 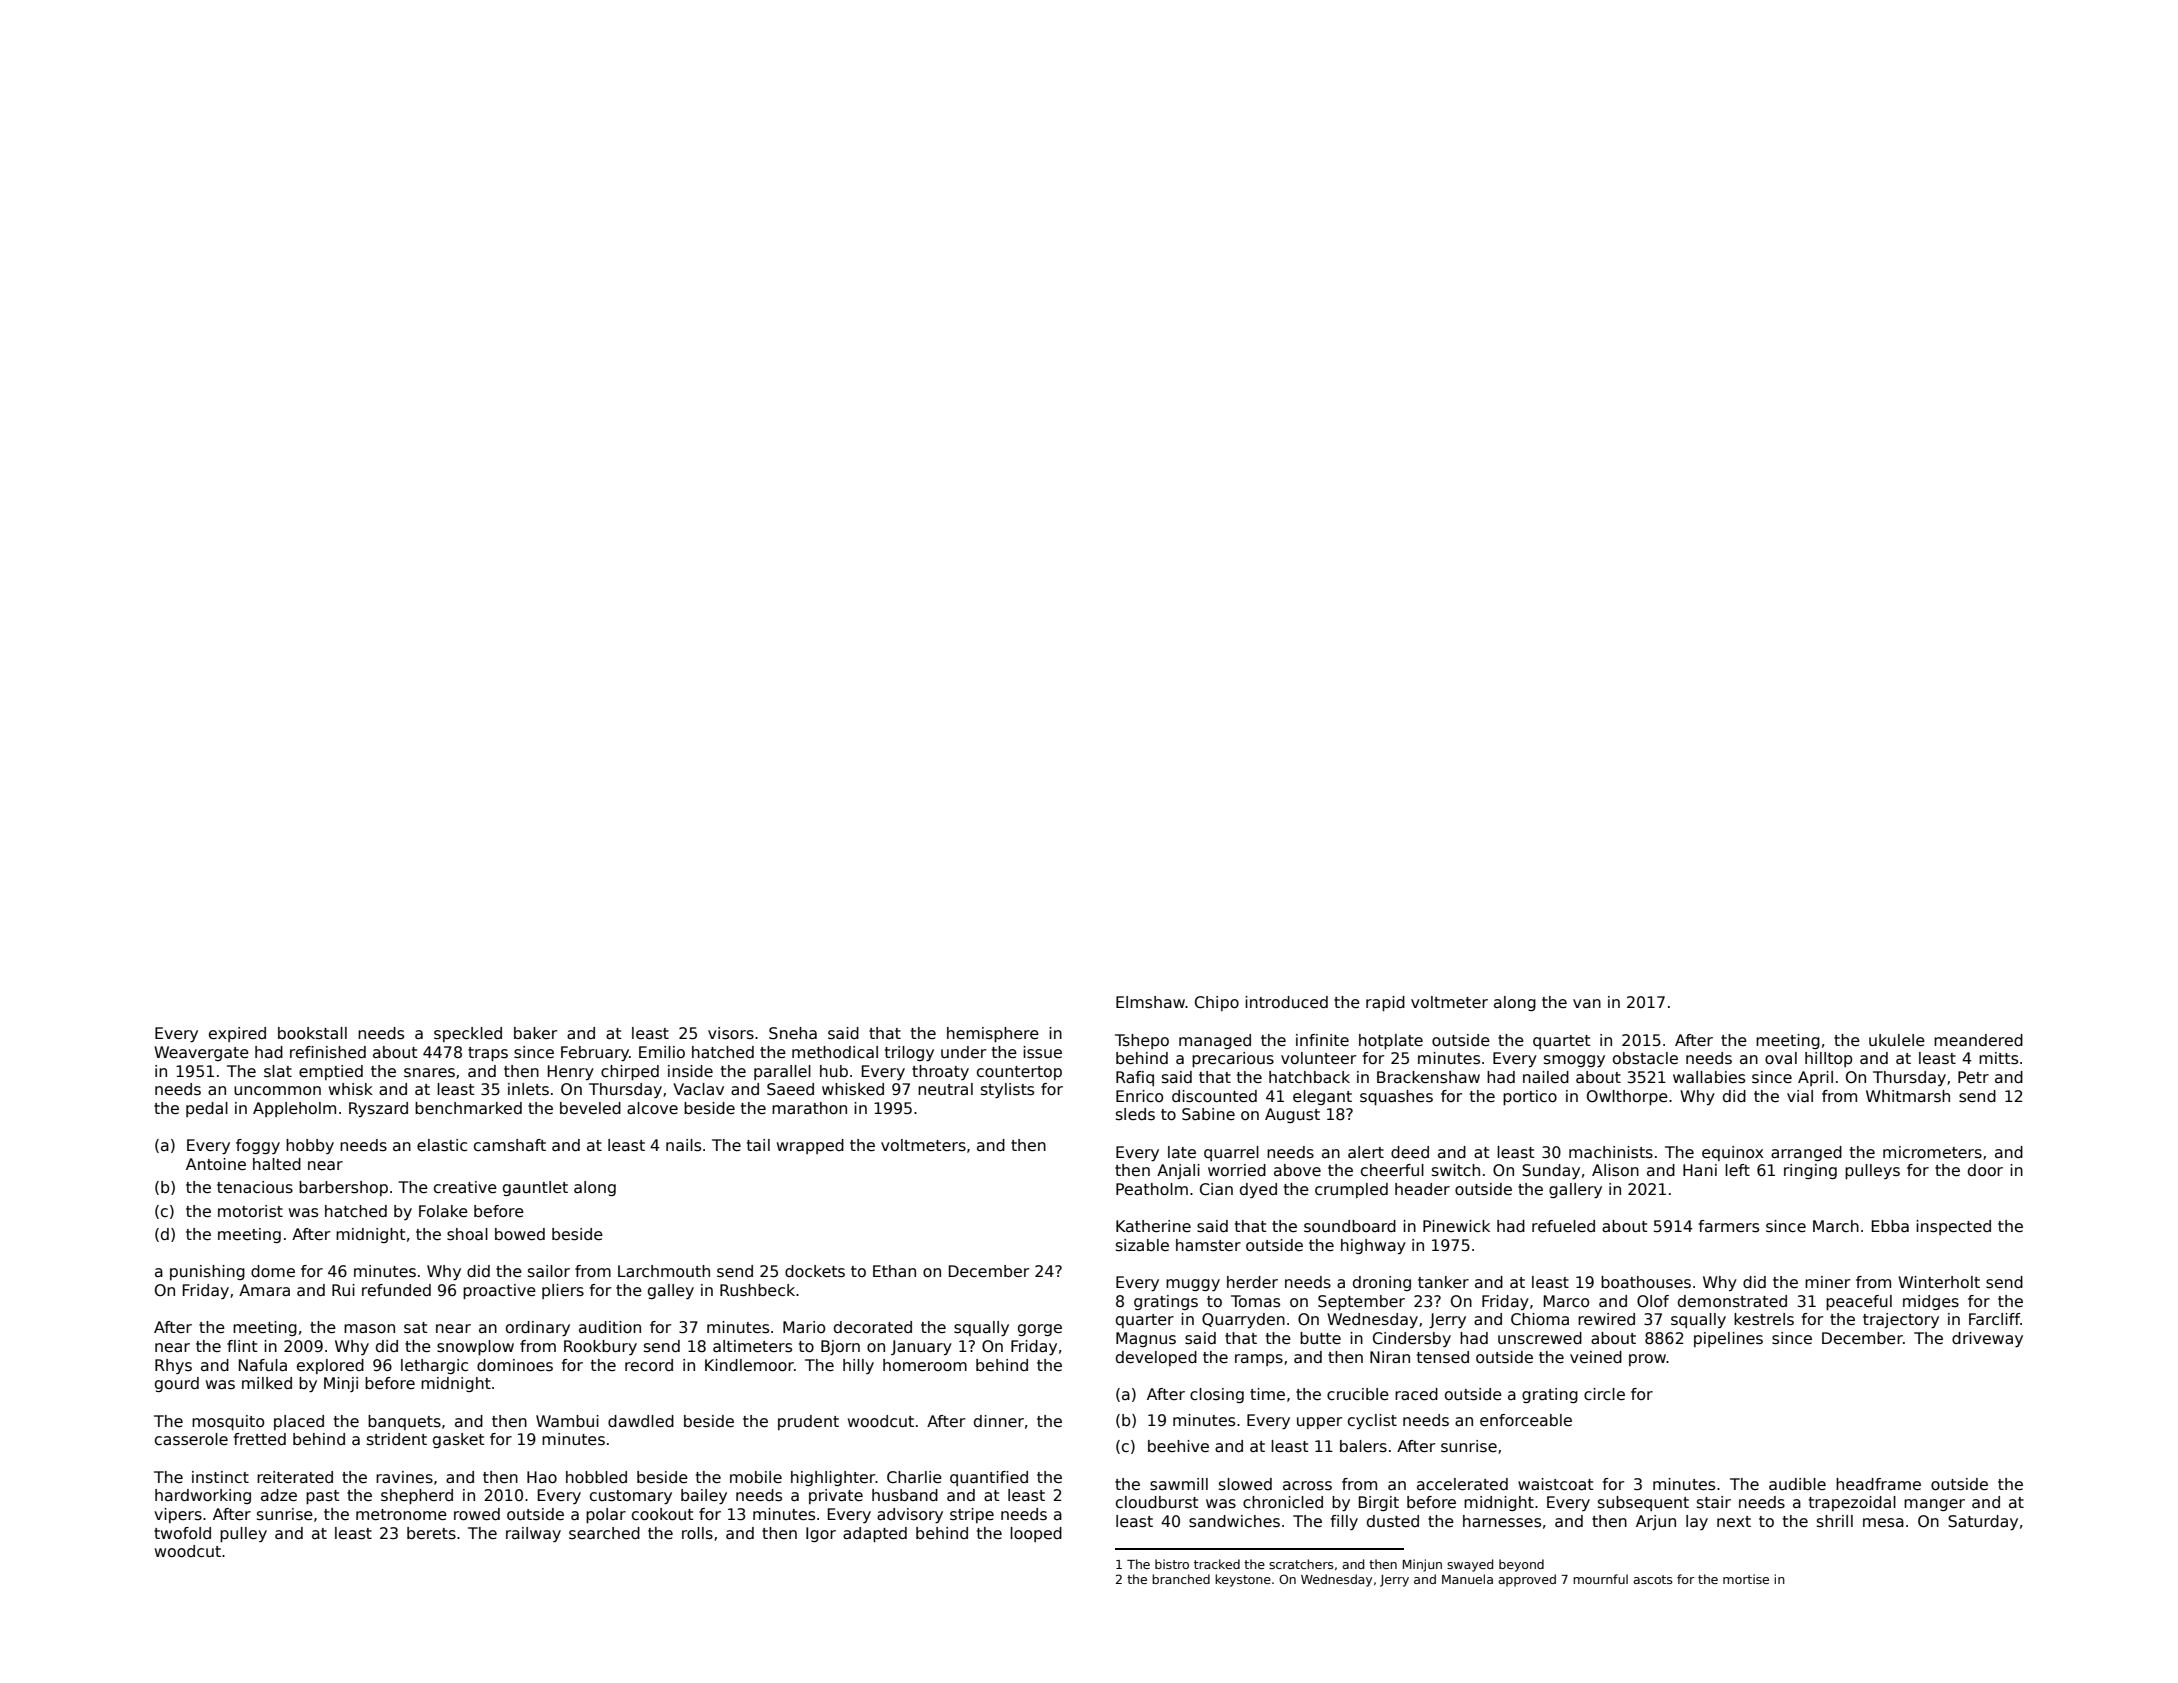 I want to click on van, so click(x=1587, y=1003).
